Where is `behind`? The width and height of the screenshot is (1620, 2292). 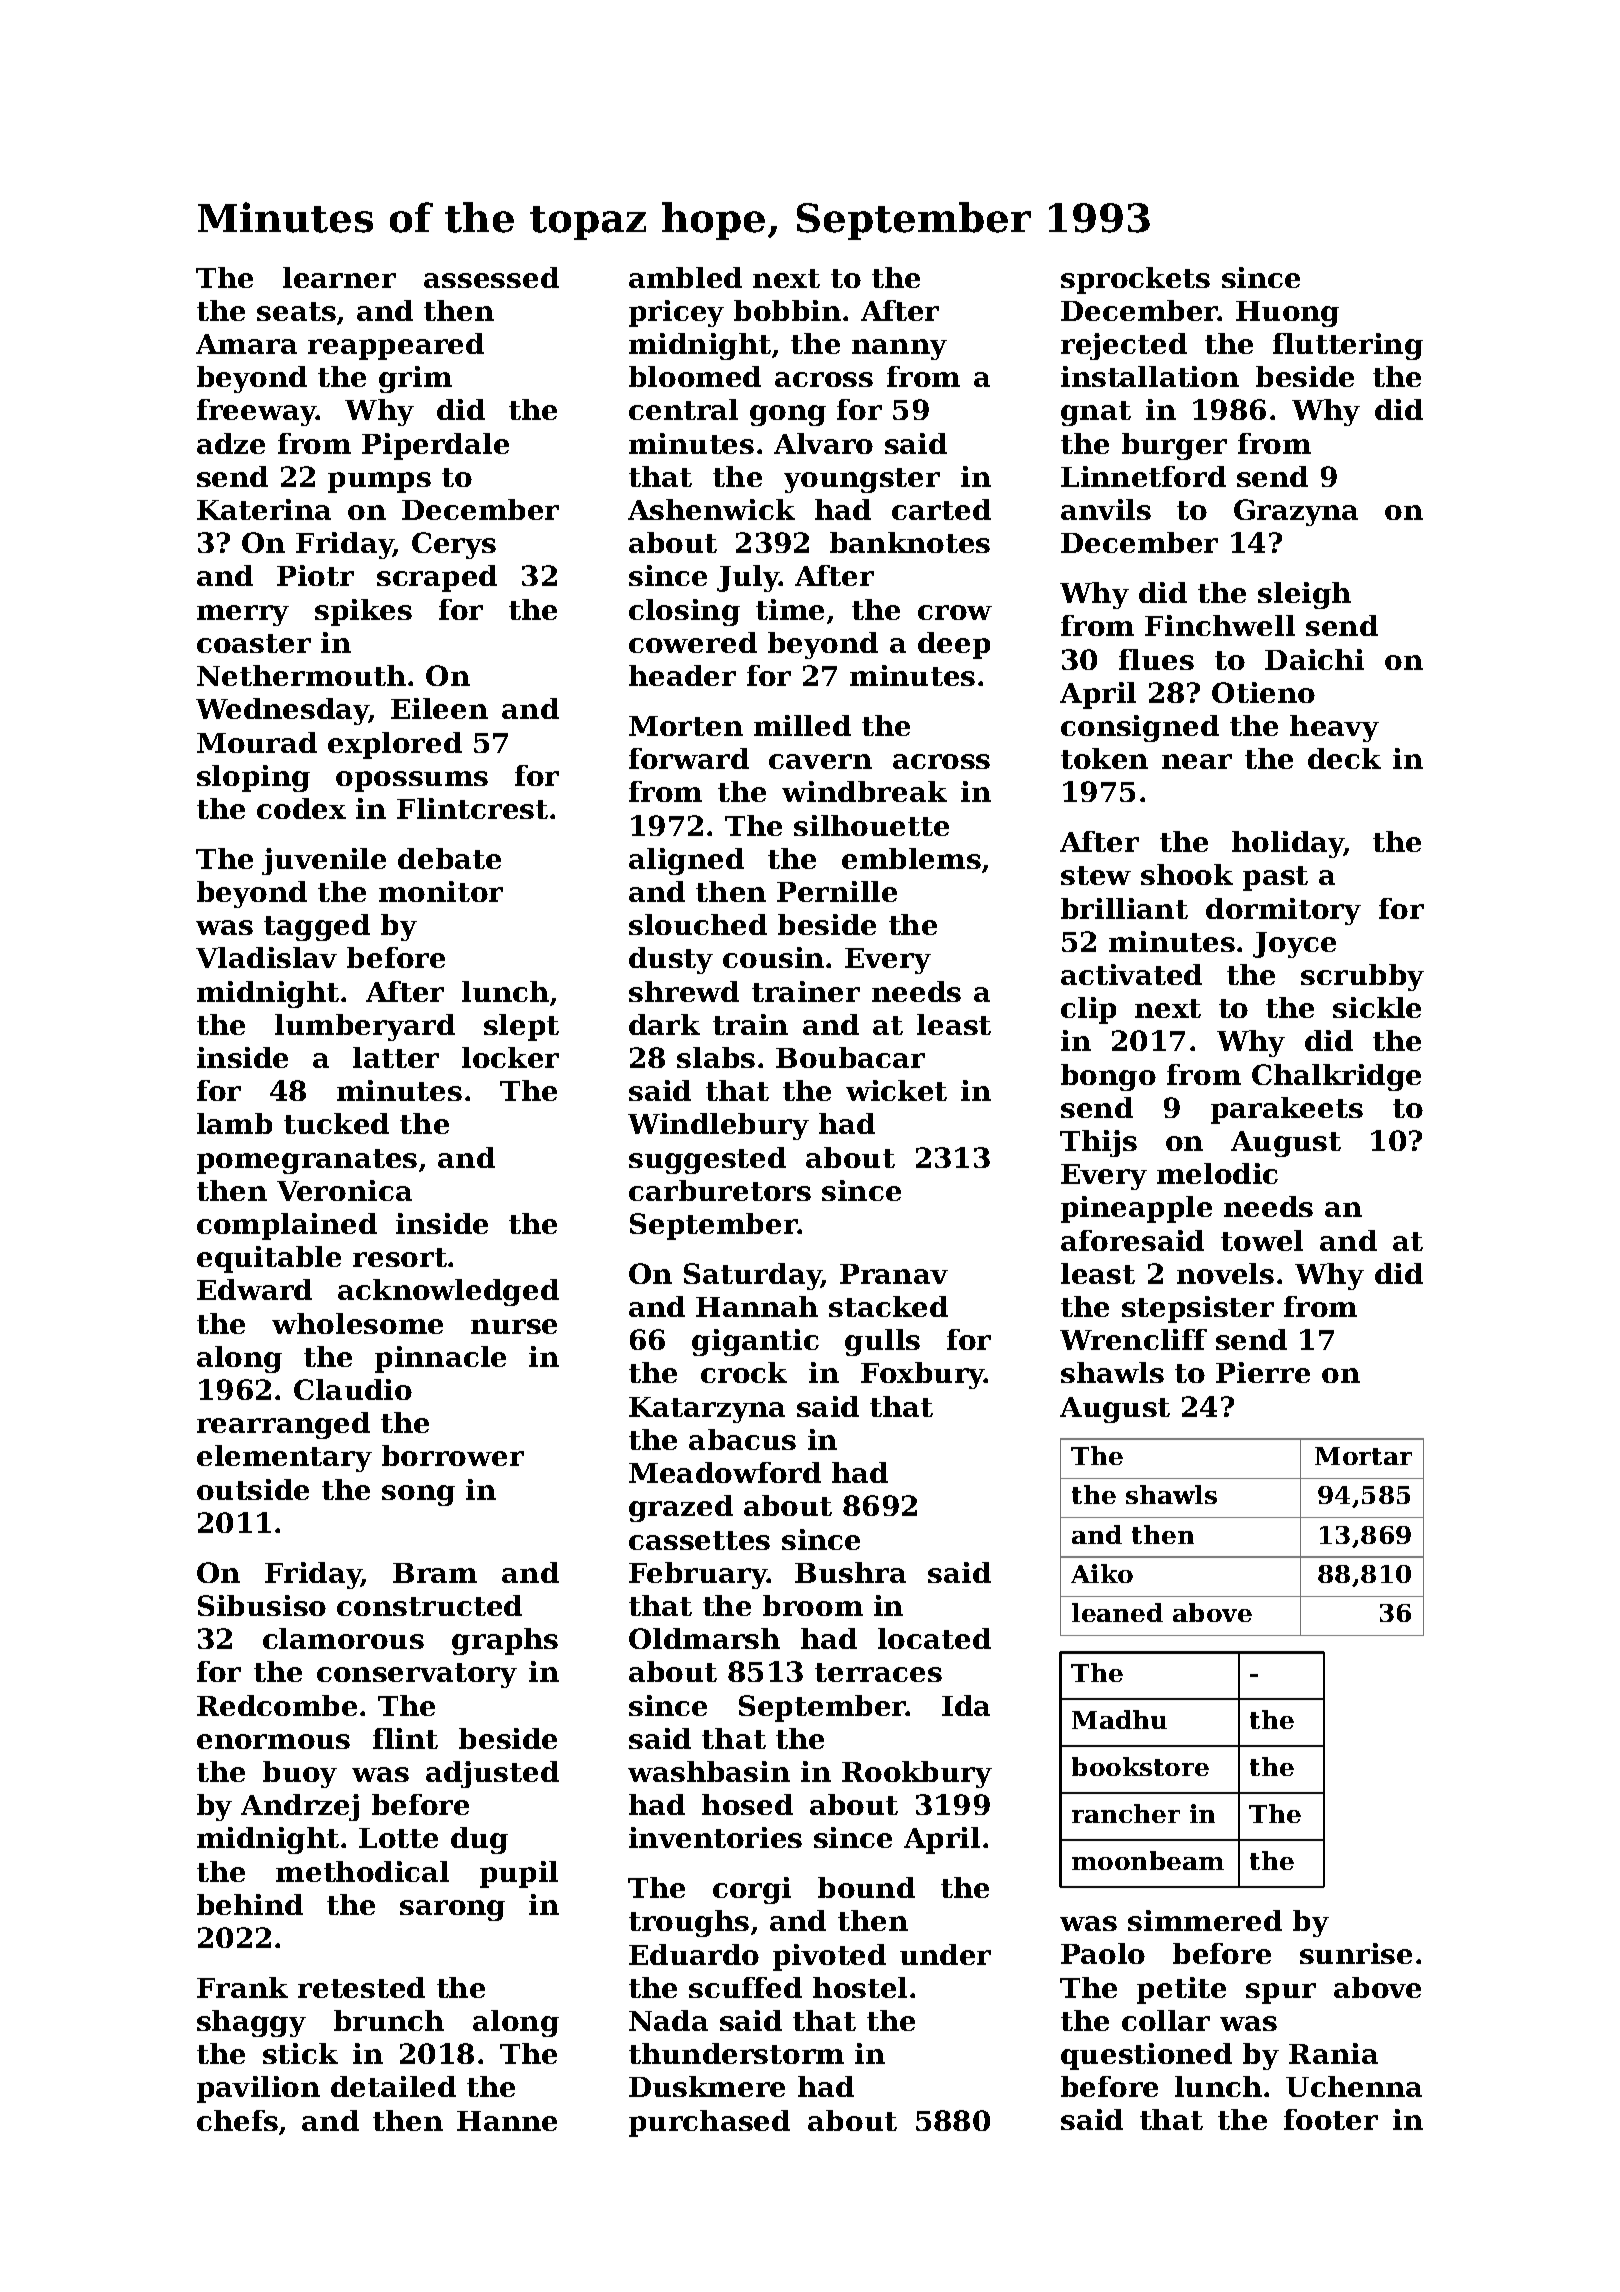
behind is located at coordinates (250, 1904).
